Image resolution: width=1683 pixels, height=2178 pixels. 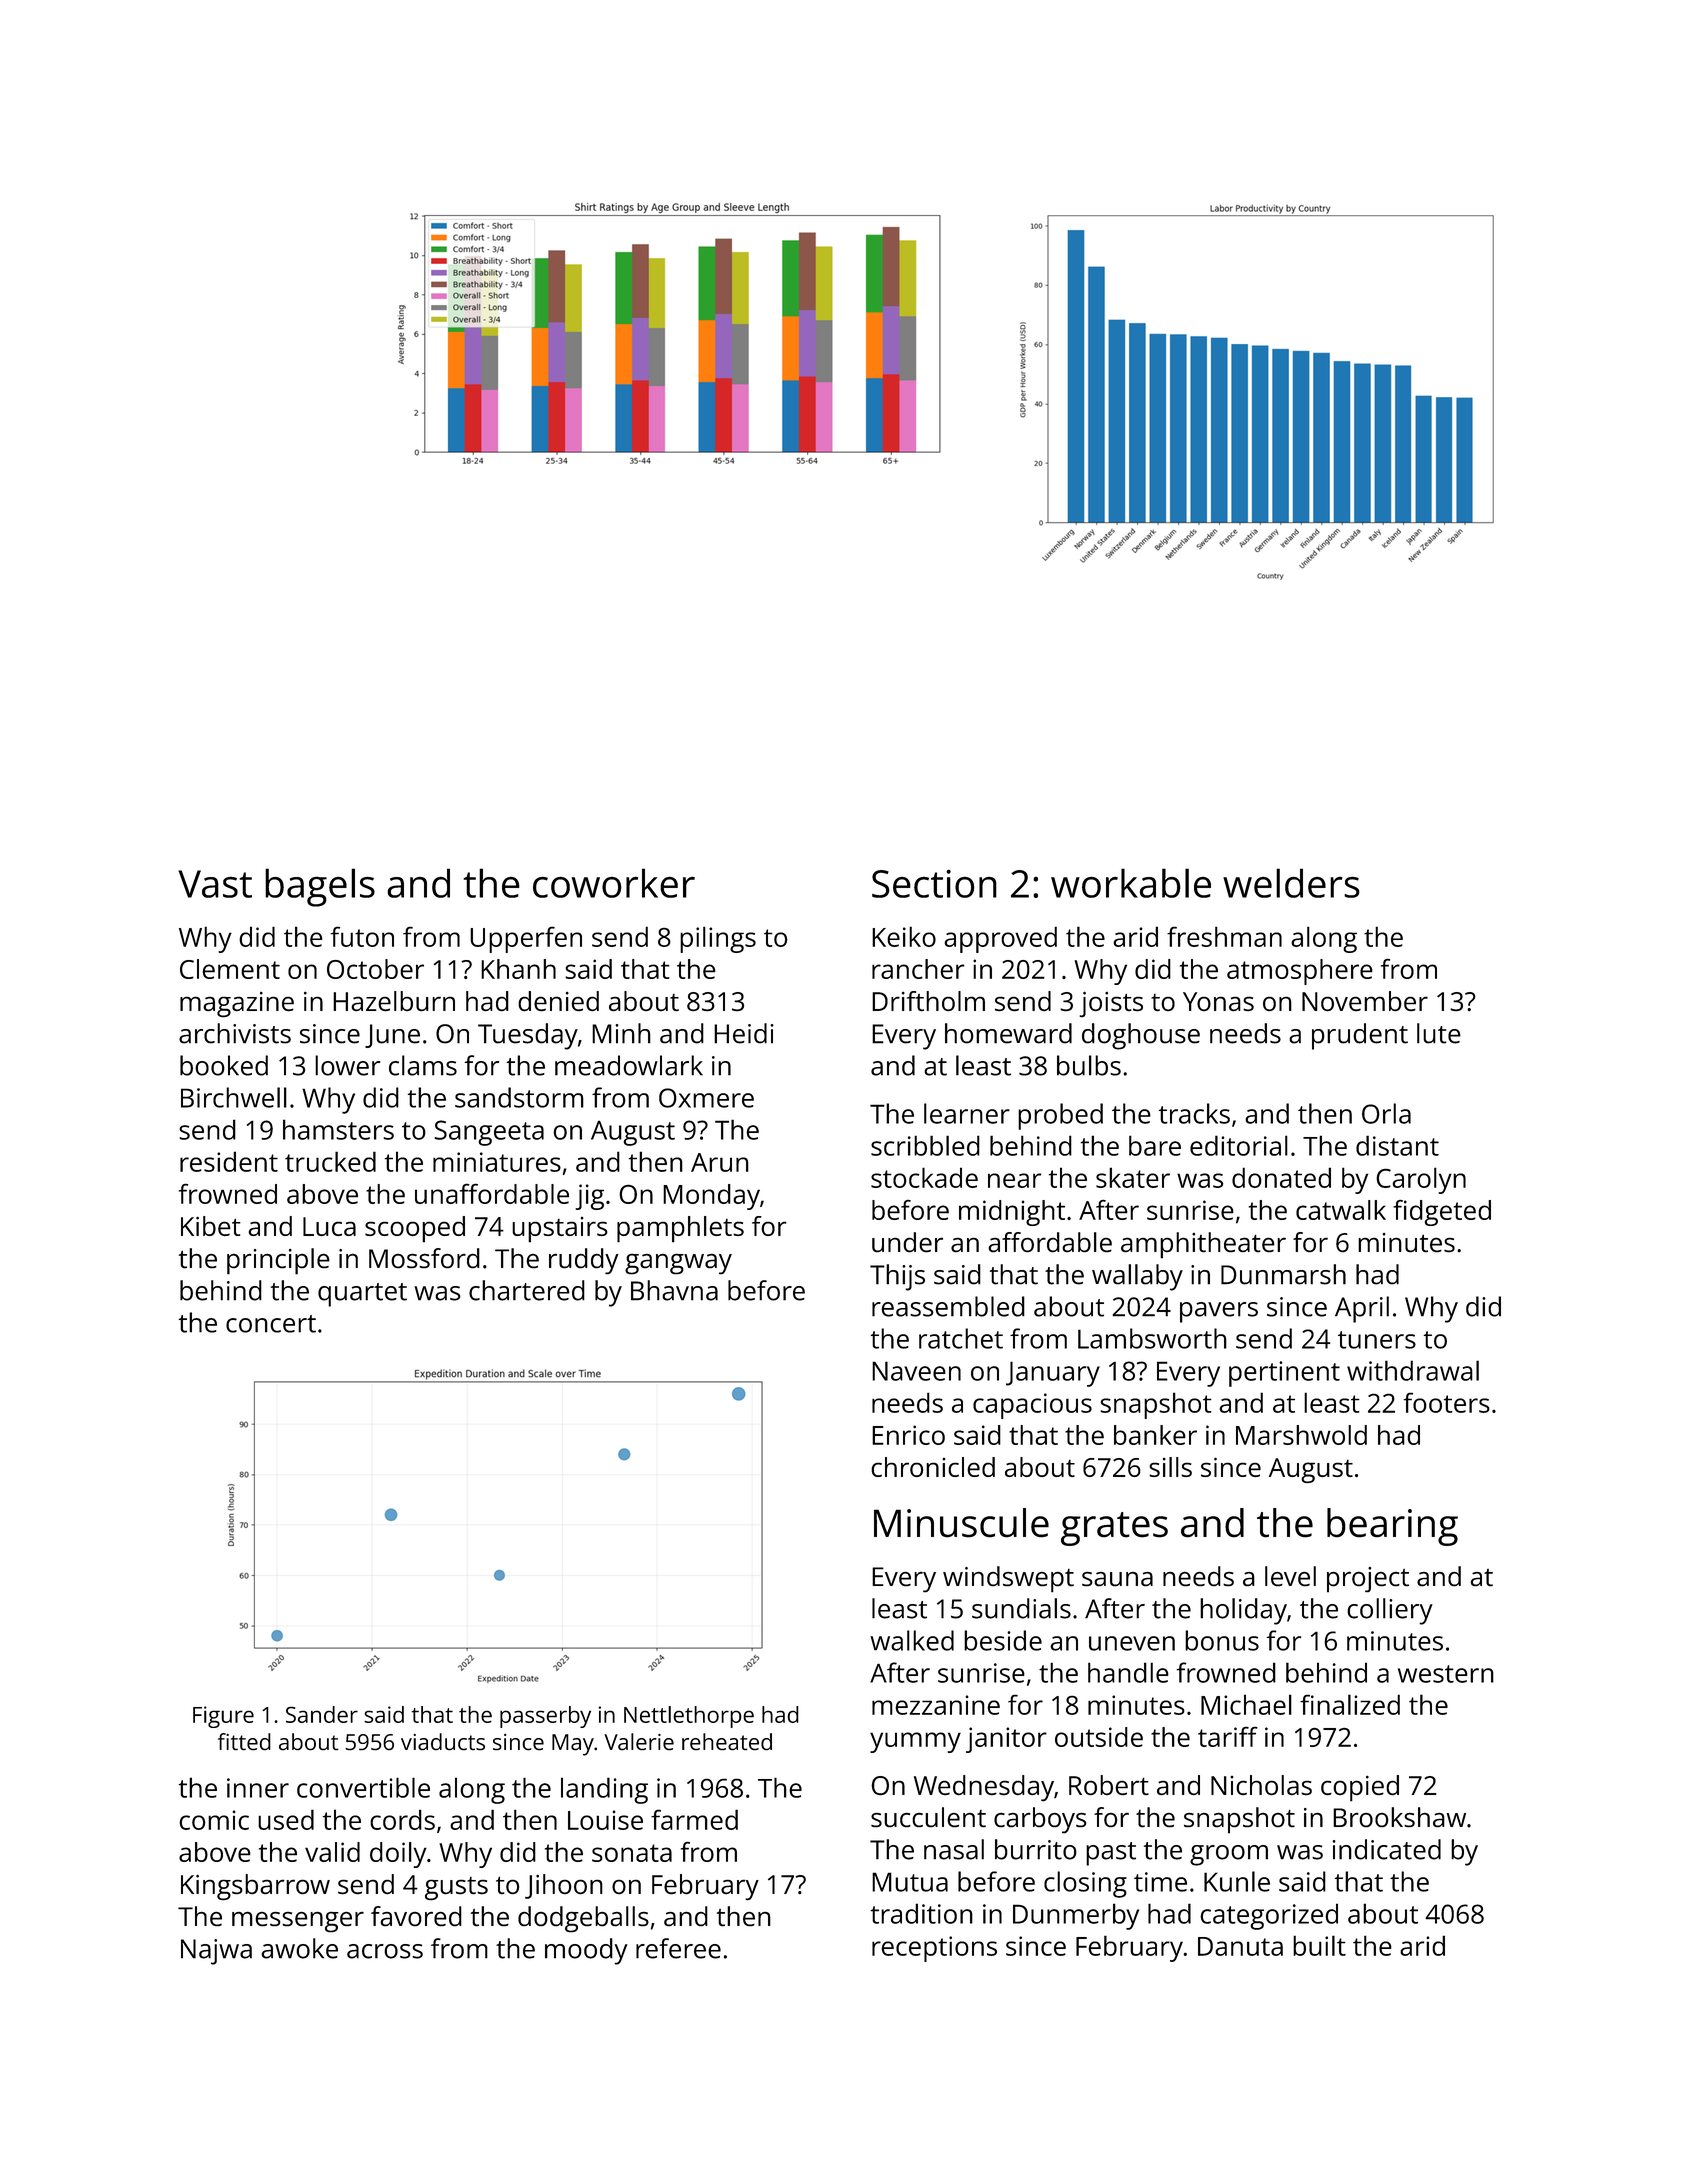 What do you see at coordinates (584, 1261) in the screenshot?
I see `ruddy` at bounding box center [584, 1261].
